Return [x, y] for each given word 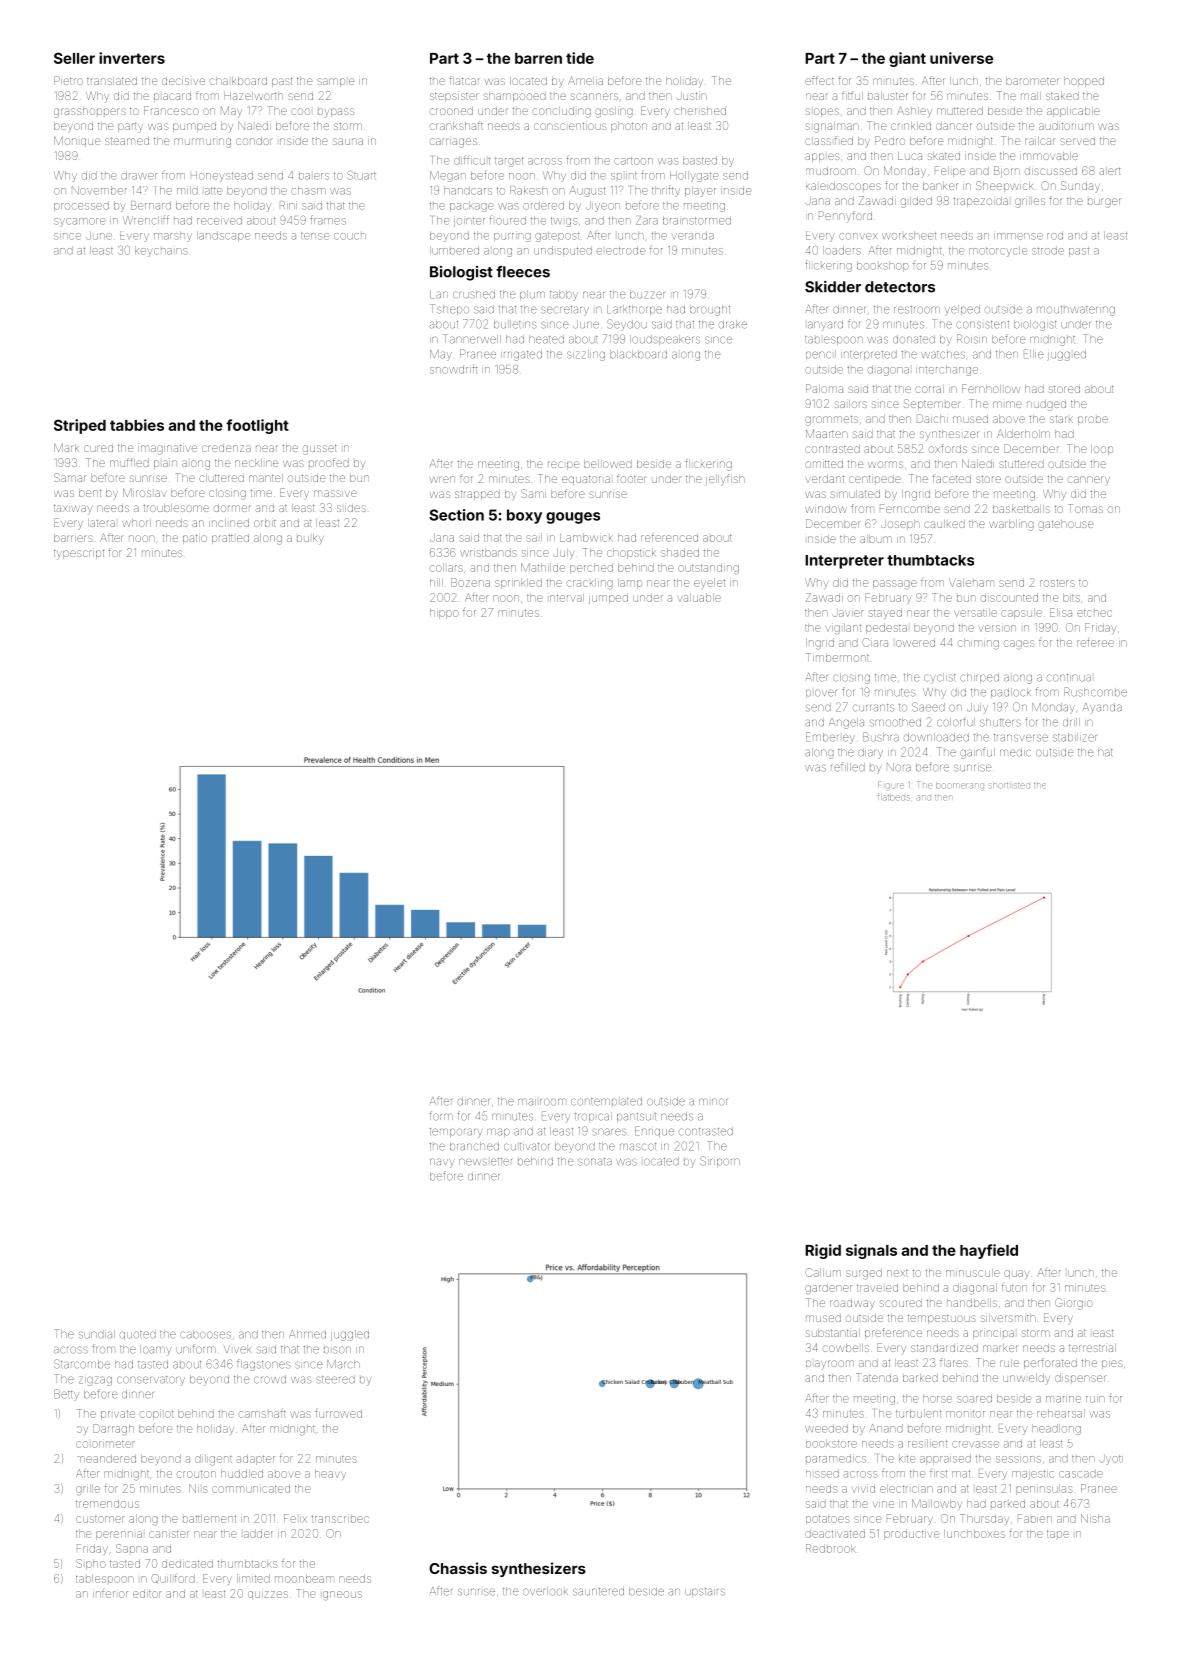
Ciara [875, 642]
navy [442, 1163]
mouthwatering [1076, 311]
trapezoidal [980, 202]
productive [911, 1535]
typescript [79, 554]
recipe [563, 465]
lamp [630, 584]
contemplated [606, 1101]
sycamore [80, 222]
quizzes [268, 1595]
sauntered [598, 1591]
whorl [136, 523]
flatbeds [894, 797]
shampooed [515, 97]
